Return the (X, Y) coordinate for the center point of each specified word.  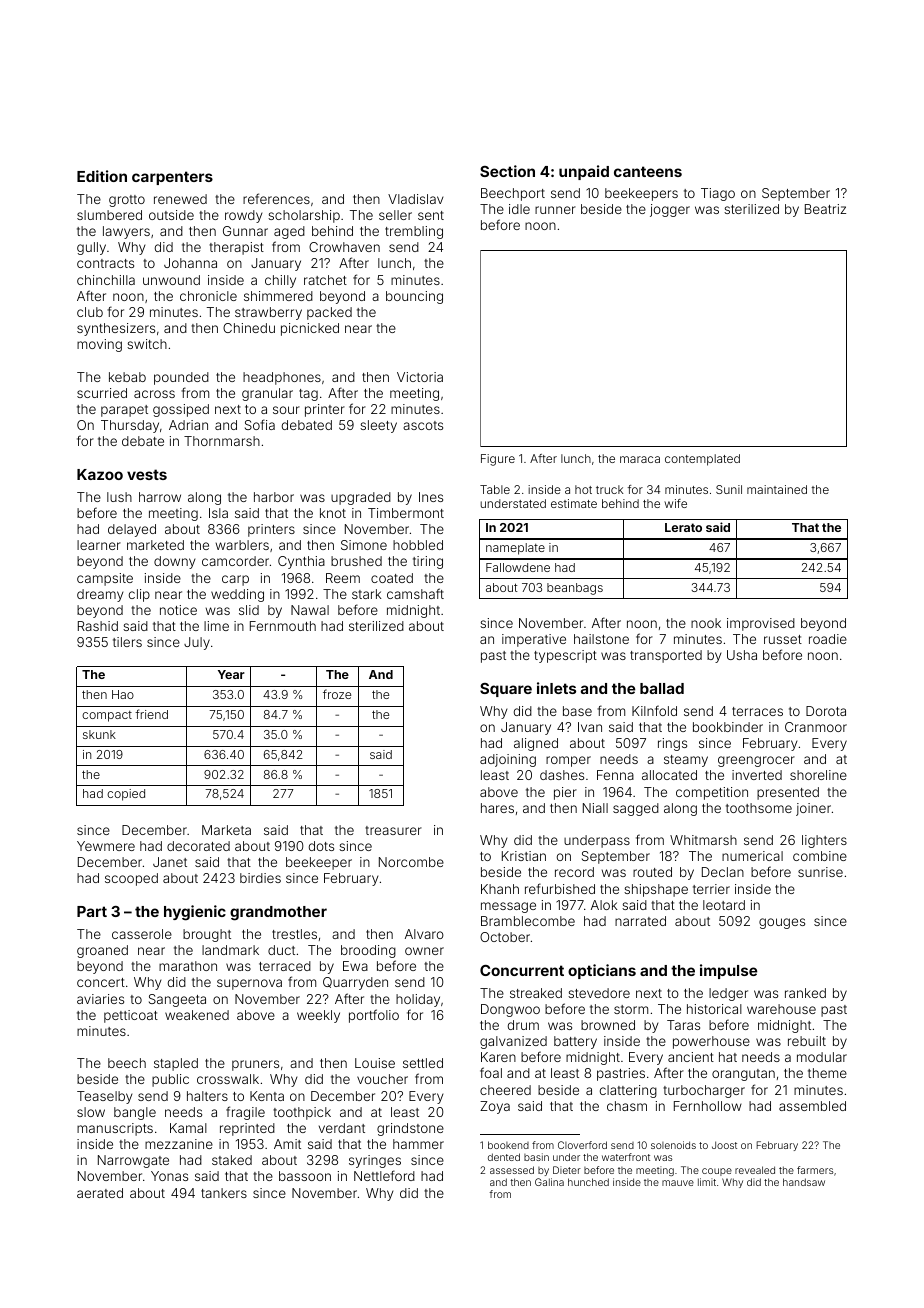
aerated (100, 1193)
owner (424, 951)
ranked (805, 993)
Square (506, 690)
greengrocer (756, 761)
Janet (170, 862)
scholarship (304, 216)
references (276, 198)
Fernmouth (283, 626)
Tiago (718, 194)
